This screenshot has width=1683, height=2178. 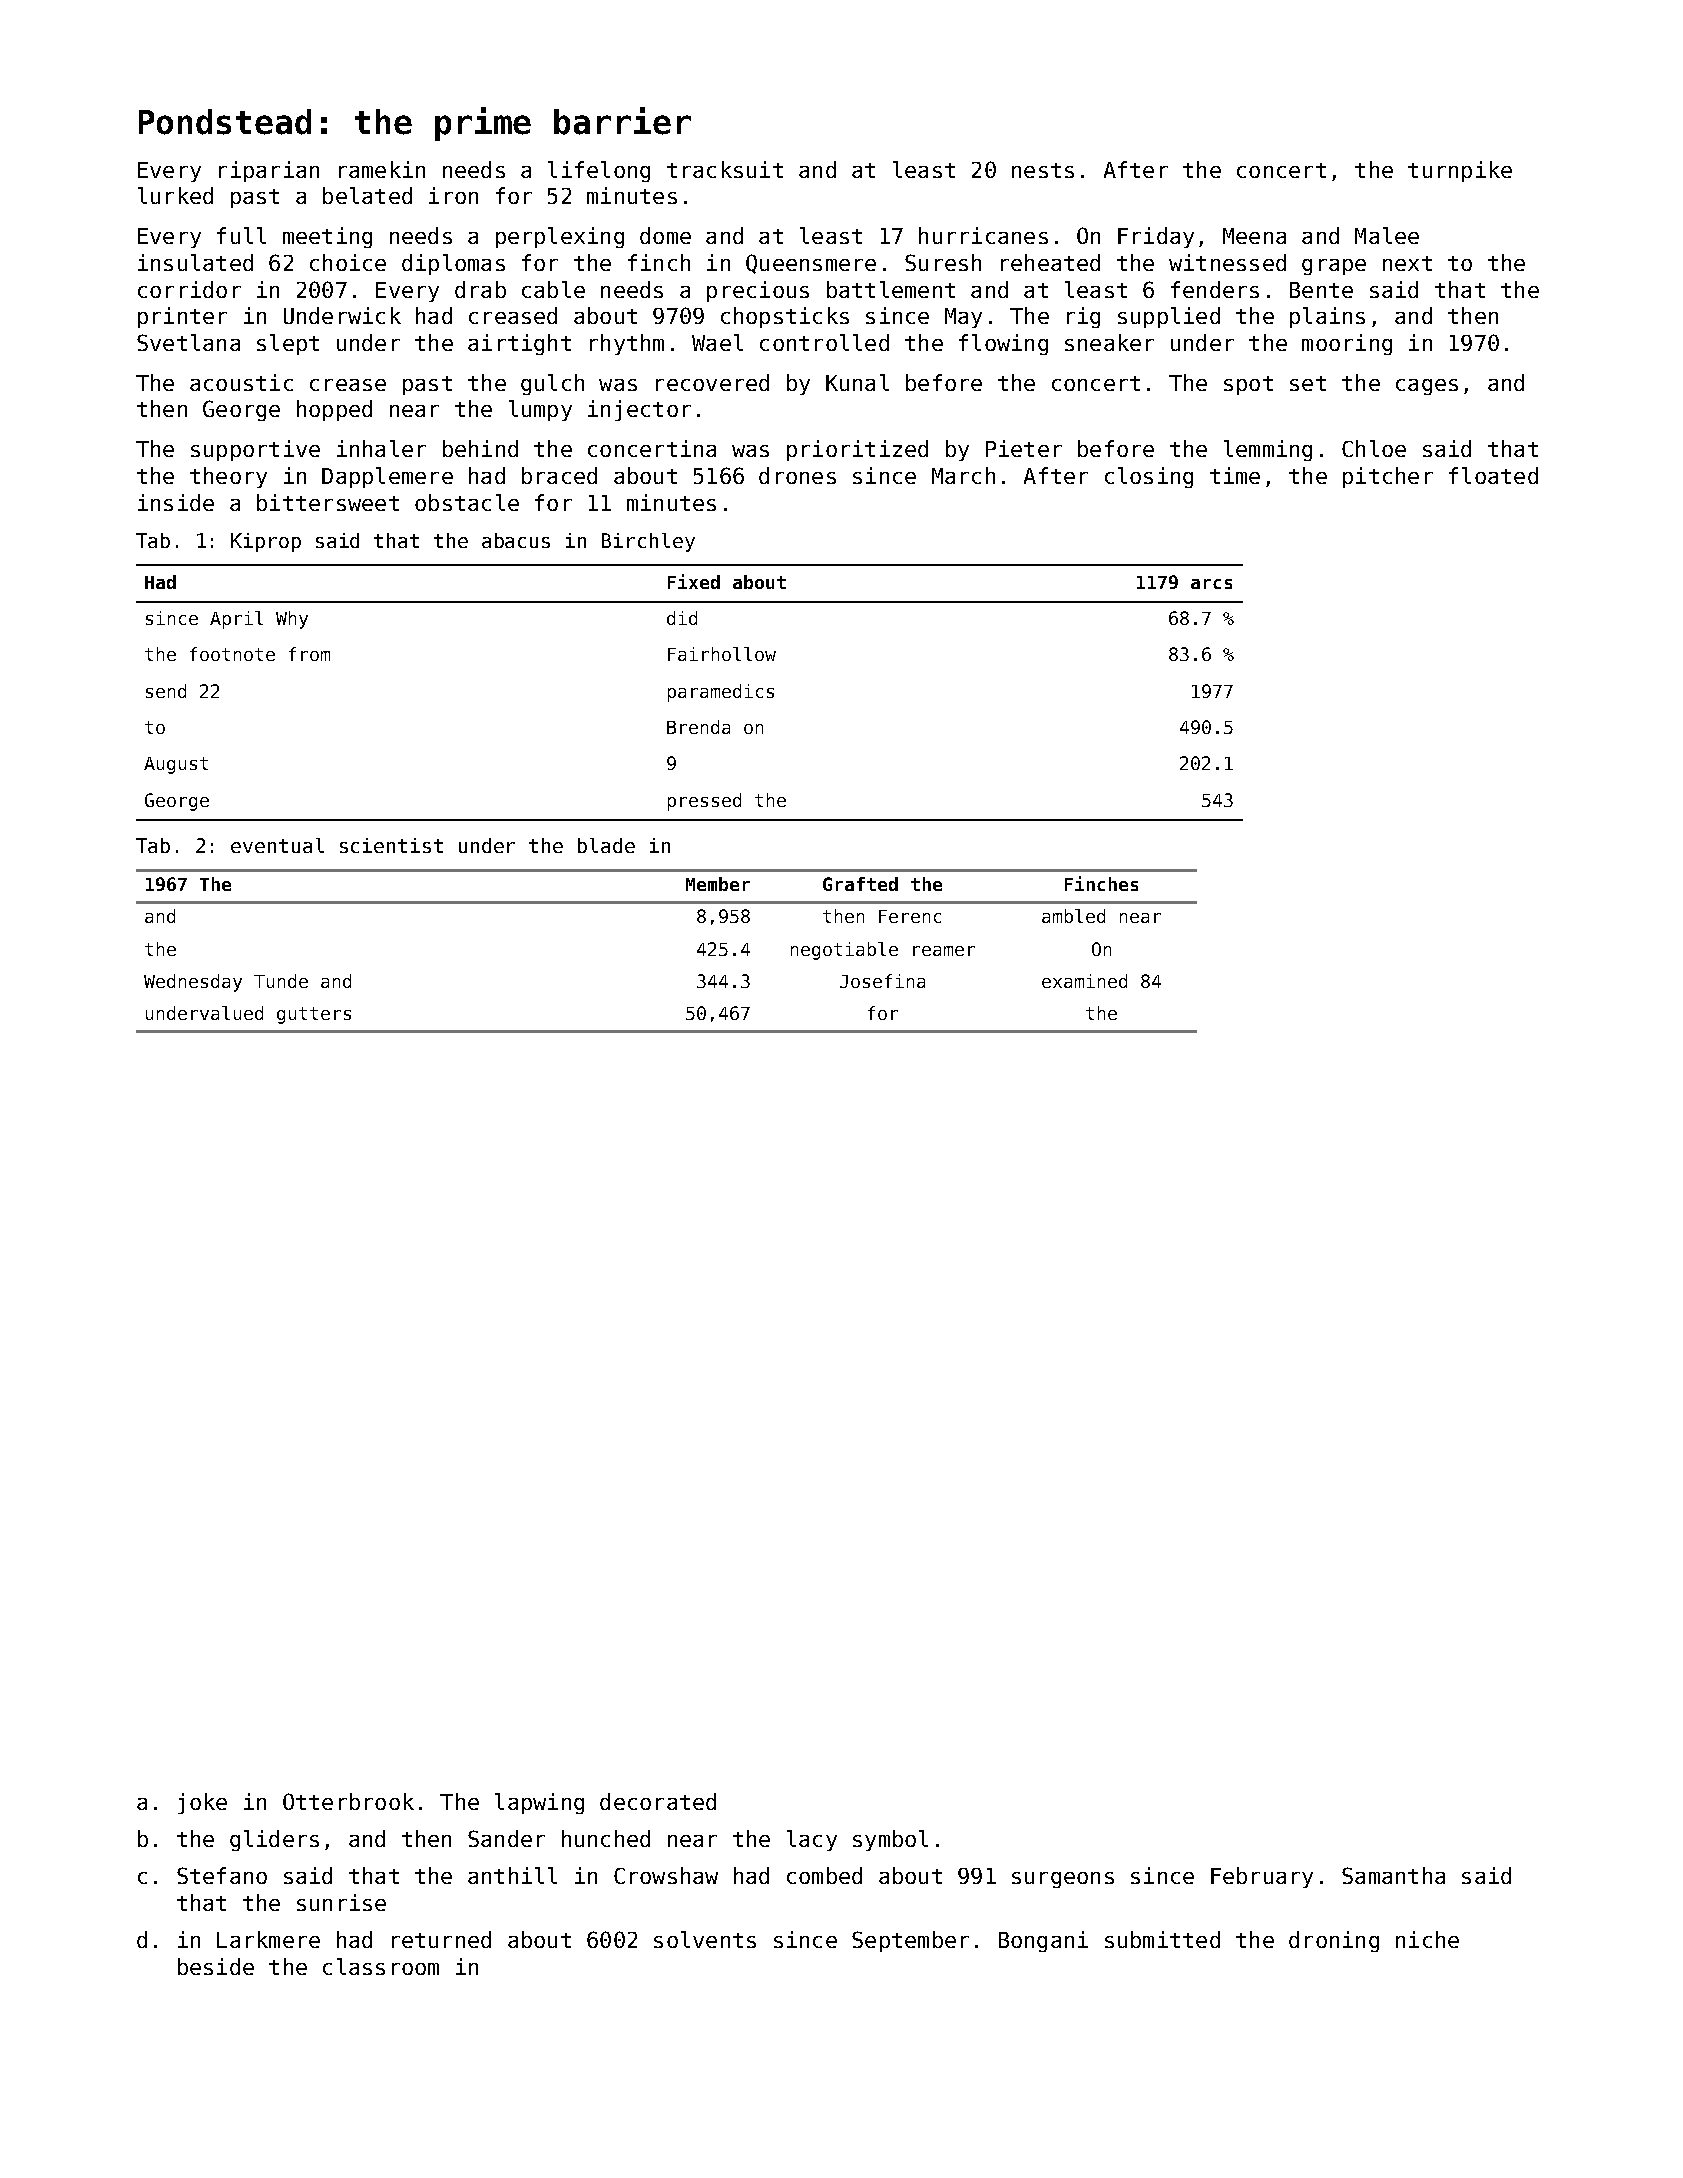 I want to click on lifelong, so click(x=599, y=171).
